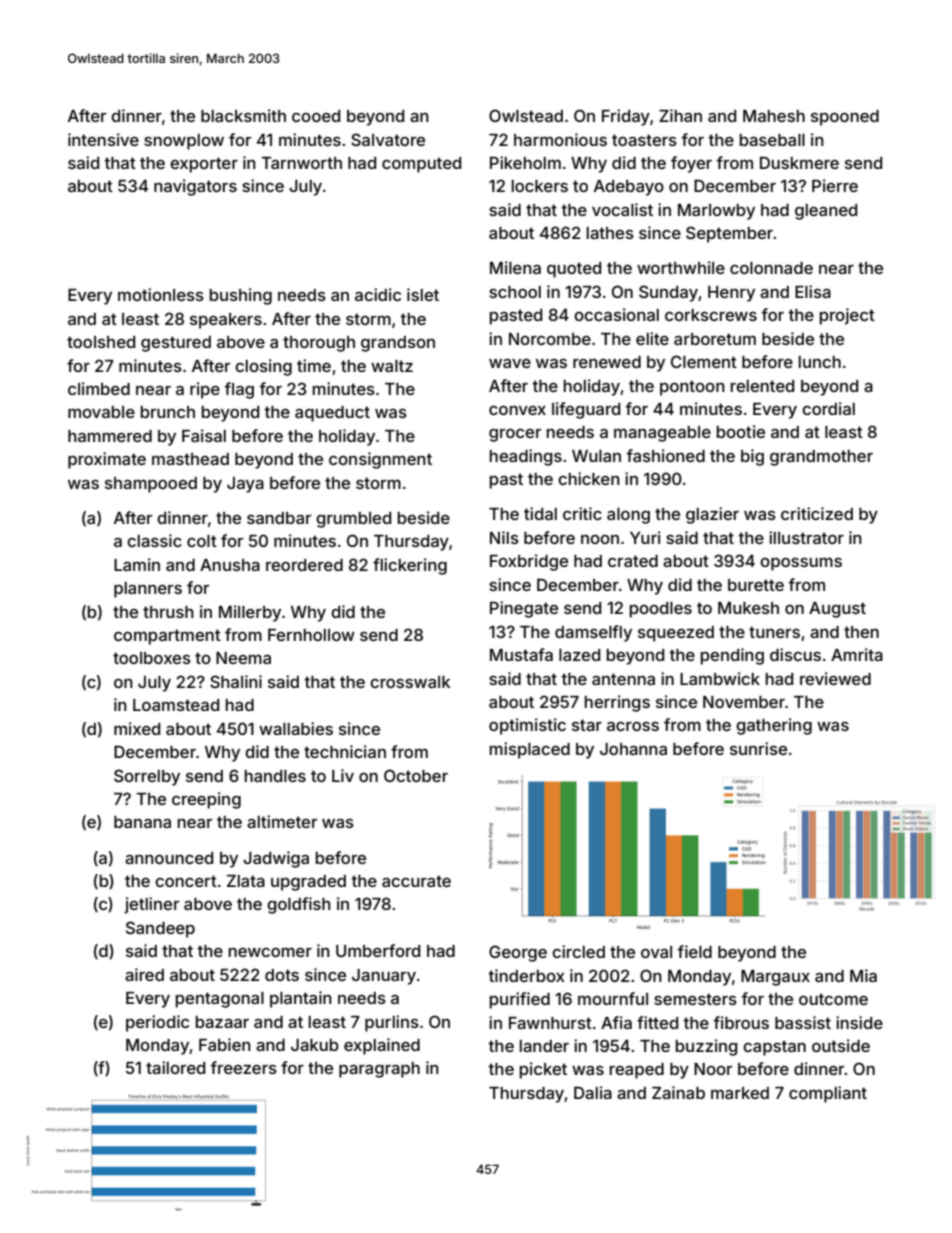  What do you see at coordinates (758, 748) in the screenshot?
I see `sunrise` at bounding box center [758, 748].
